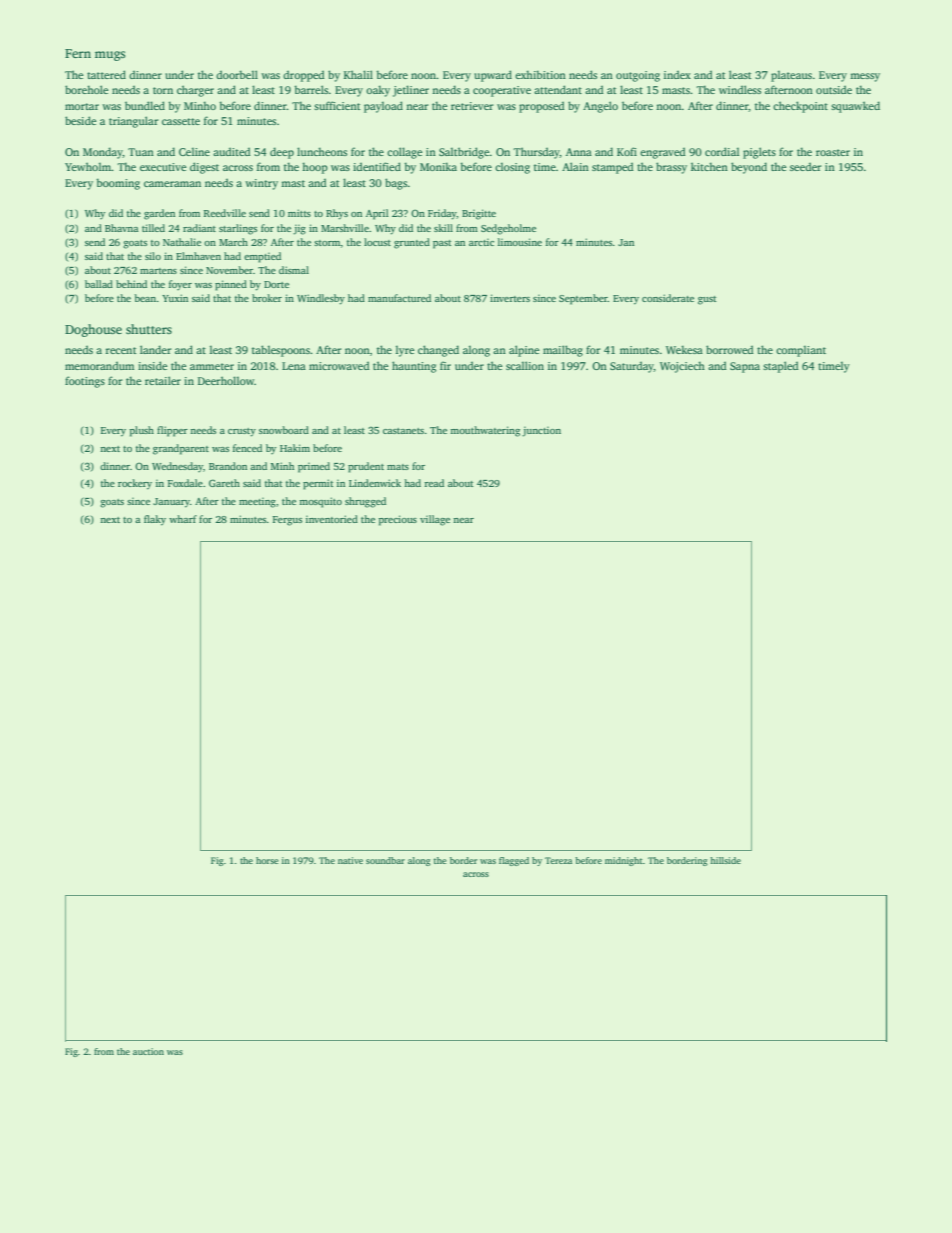  What do you see at coordinates (583, 299) in the screenshot?
I see `September` at bounding box center [583, 299].
